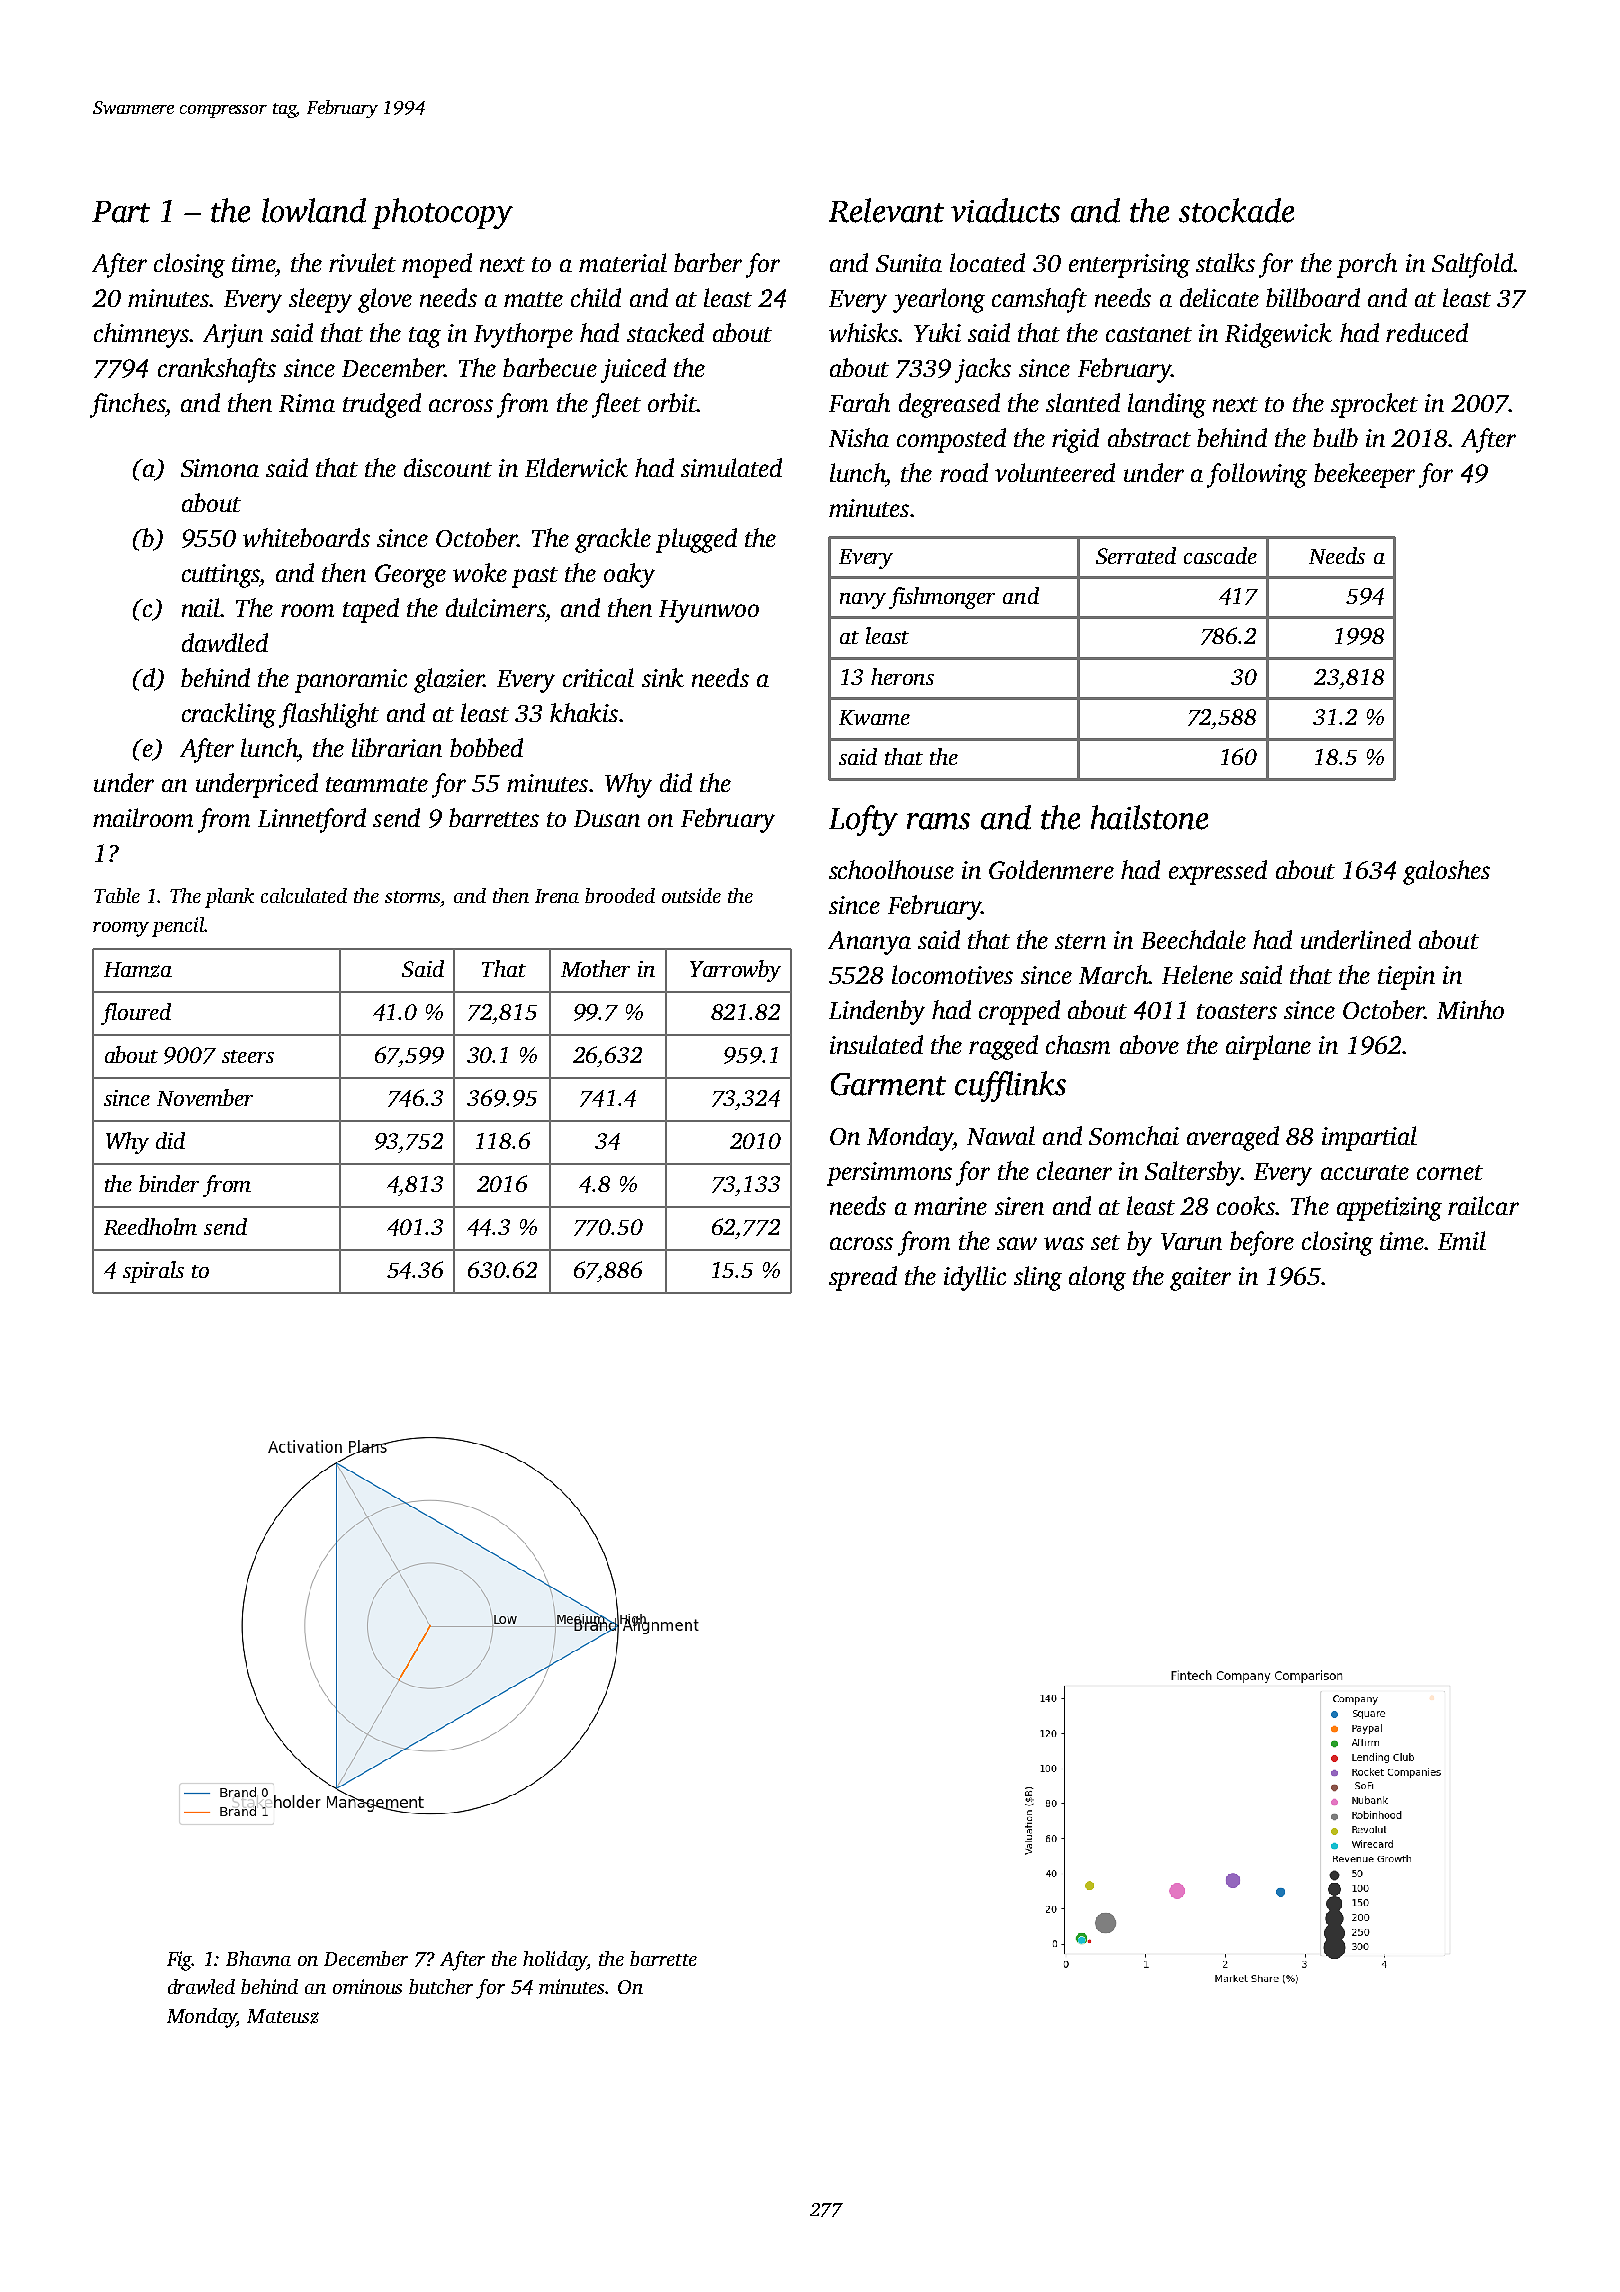 This page has height=2292, width=1620. Describe the element at coordinates (555, 1961) in the page. I see `holiday` at that location.
